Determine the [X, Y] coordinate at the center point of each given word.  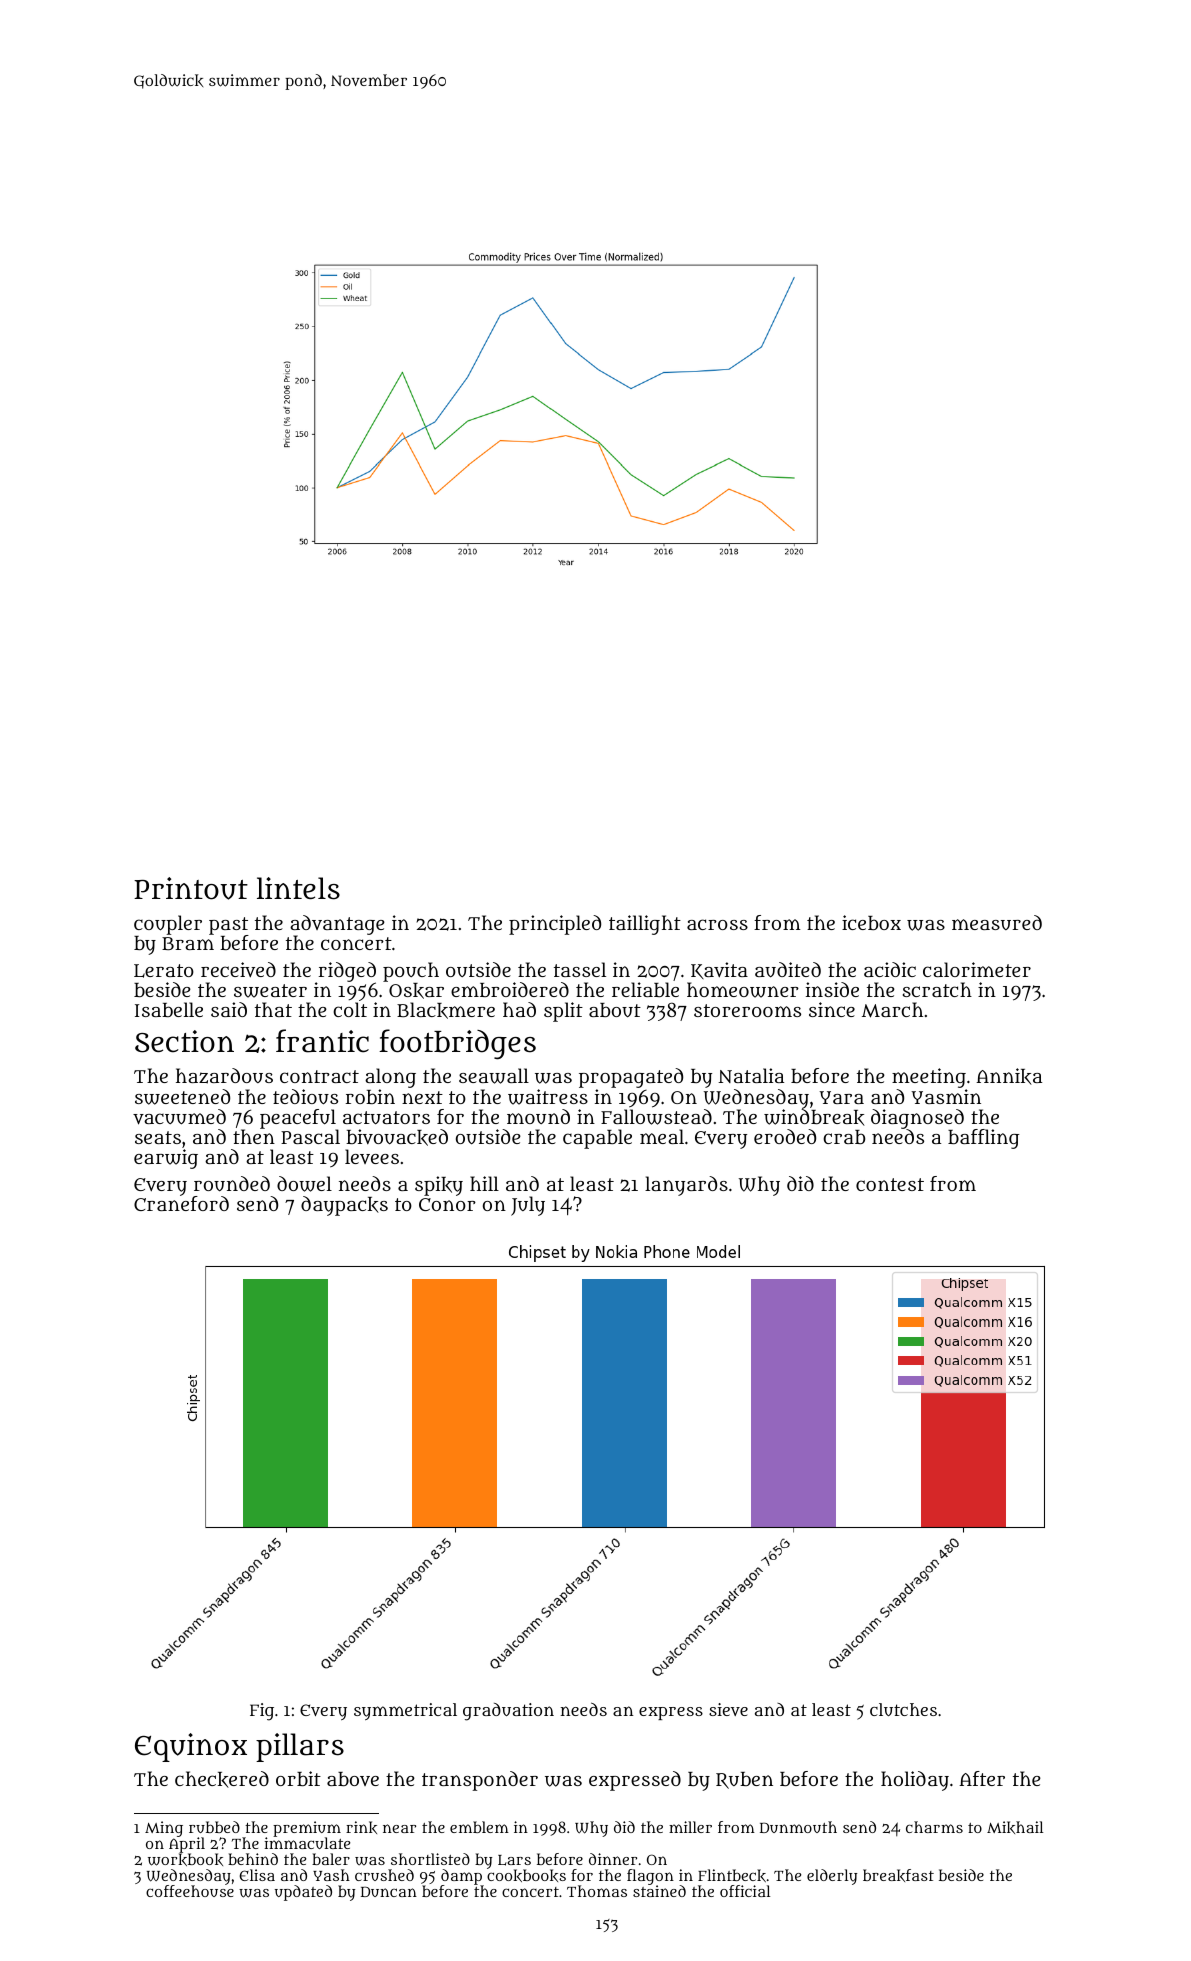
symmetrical [405, 1711]
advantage [337, 925]
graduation [508, 1712]
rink [361, 1827]
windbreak [814, 1117]
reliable [645, 989]
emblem [479, 1827]
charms [934, 1827]
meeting [929, 1078]
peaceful [299, 1119]
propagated [631, 1078]
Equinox [191, 1747]
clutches [903, 1709]
